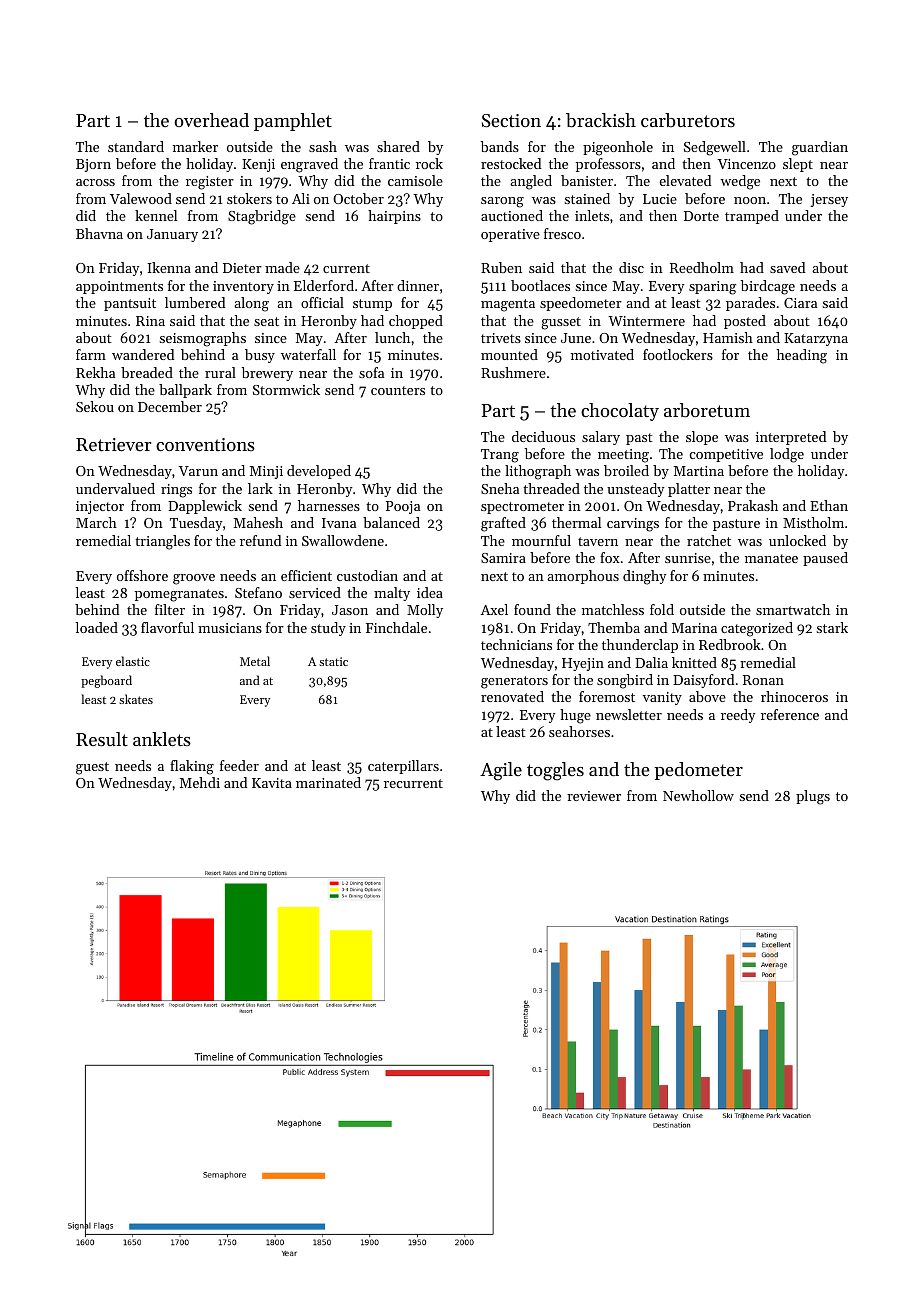 Image resolution: width=924 pixels, height=1314 pixels. I want to click on carburetors, so click(688, 120).
